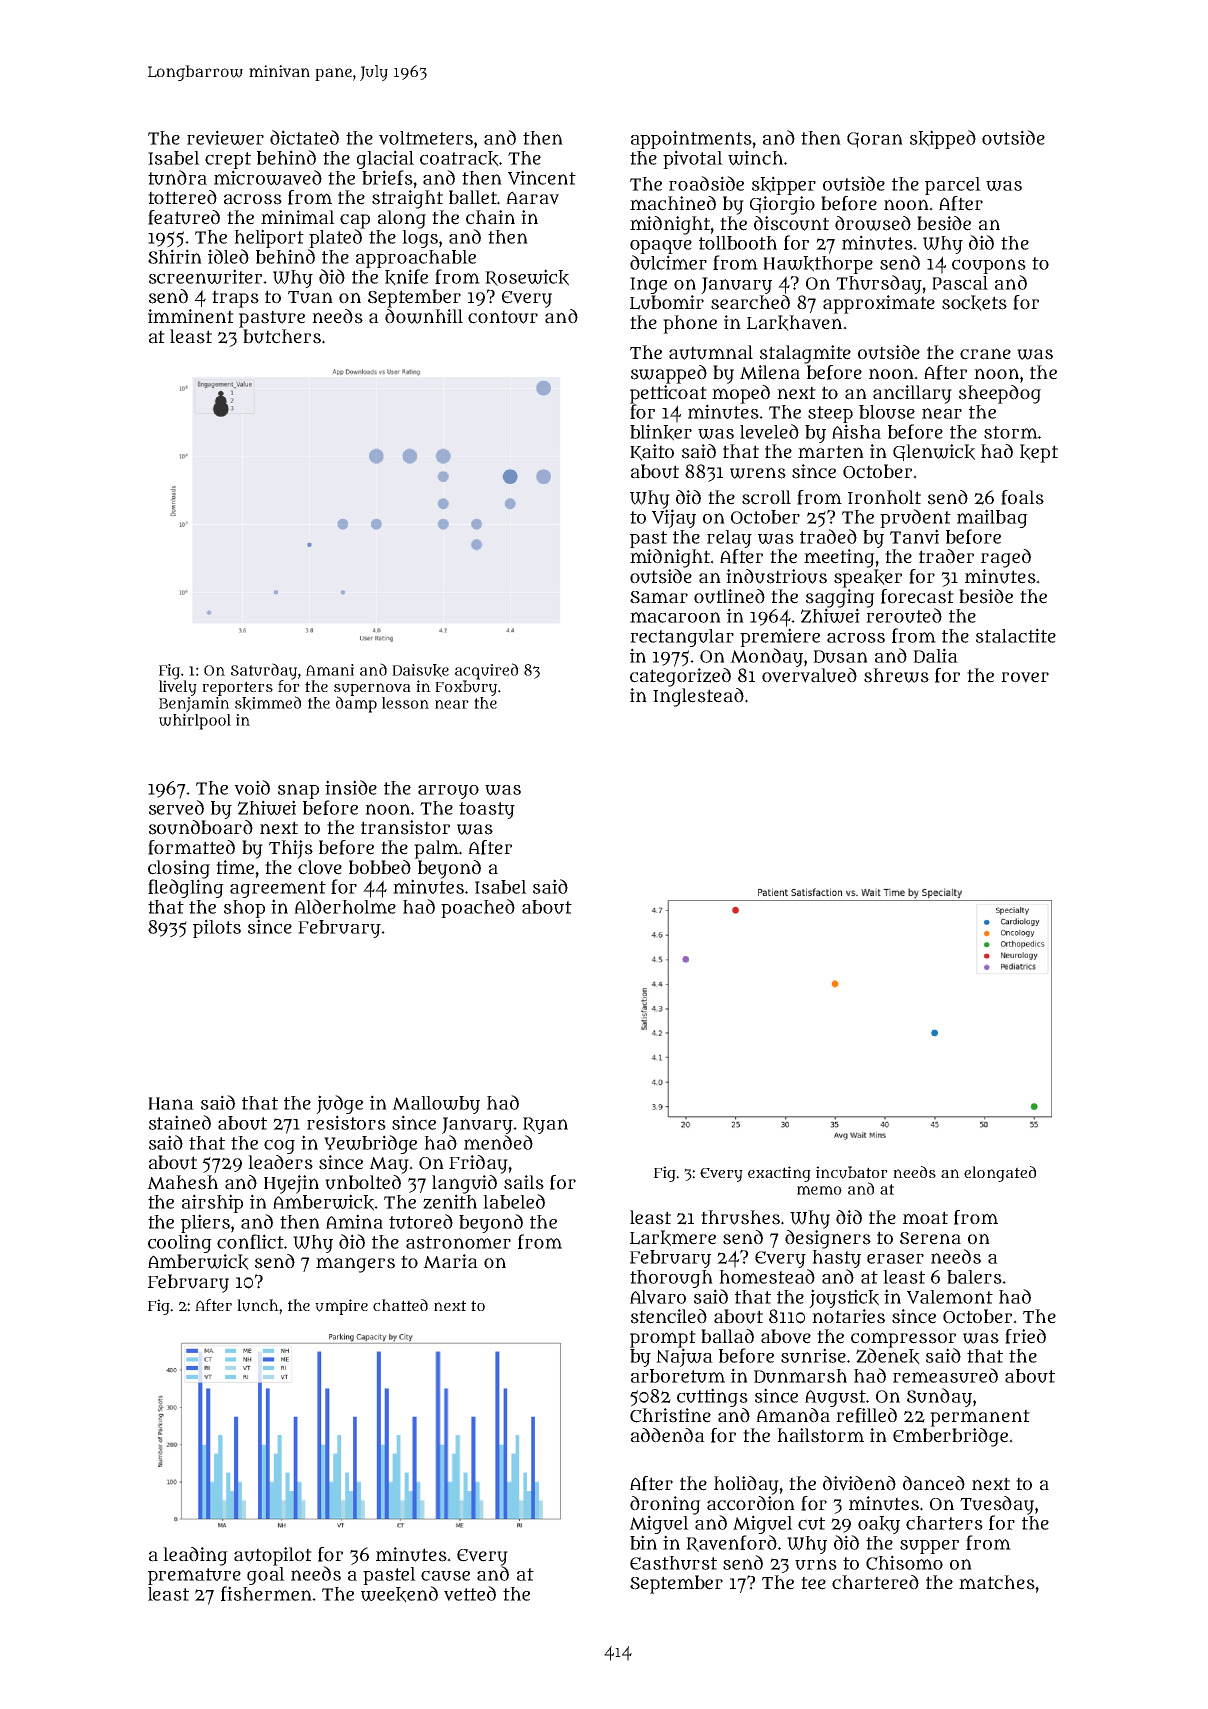  What do you see at coordinates (266, 1593) in the document?
I see `fishermen` at bounding box center [266, 1593].
